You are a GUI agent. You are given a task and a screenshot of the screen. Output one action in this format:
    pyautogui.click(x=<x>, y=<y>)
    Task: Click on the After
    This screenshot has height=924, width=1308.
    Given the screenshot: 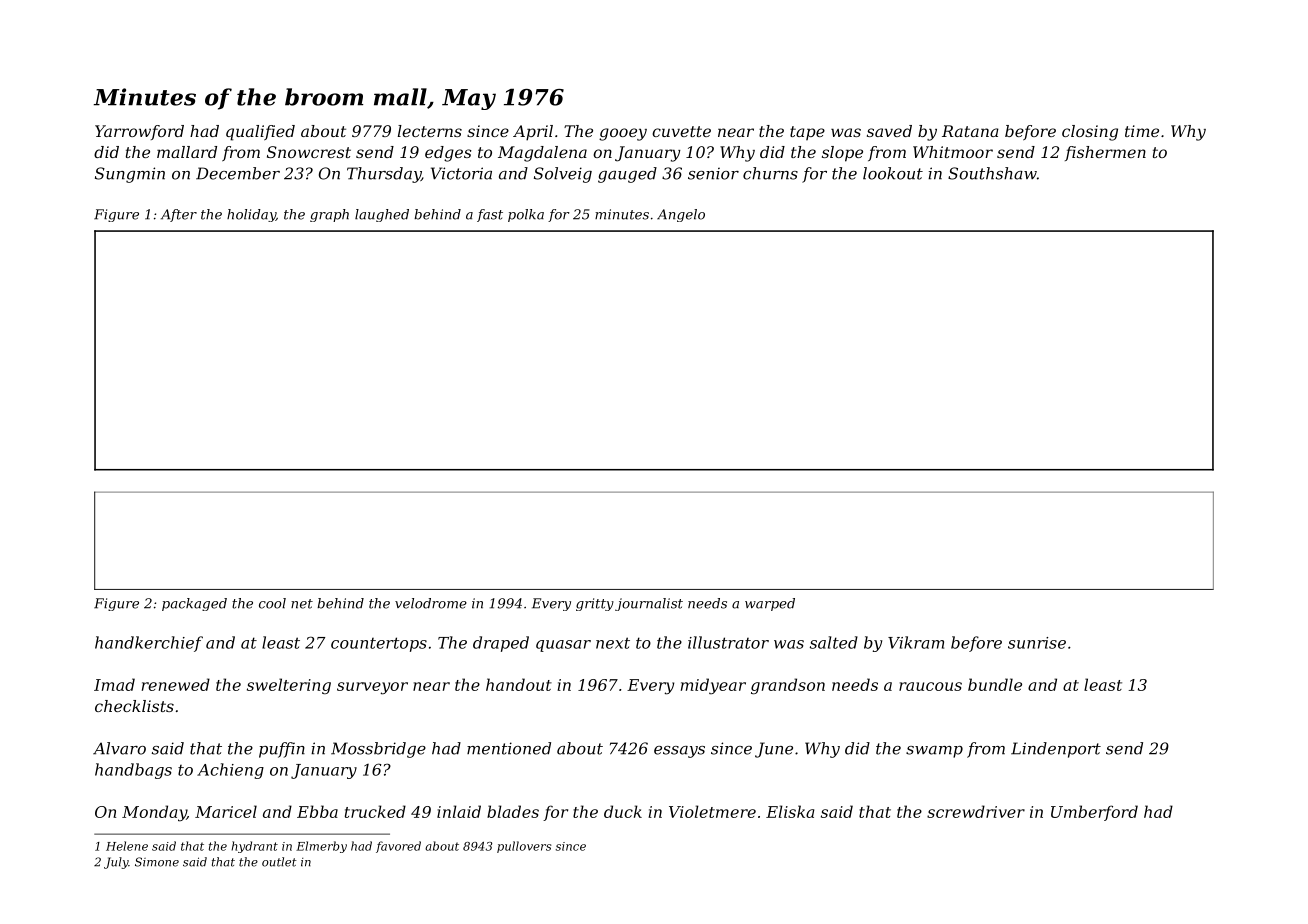 What is the action you would take?
    pyautogui.click(x=179, y=215)
